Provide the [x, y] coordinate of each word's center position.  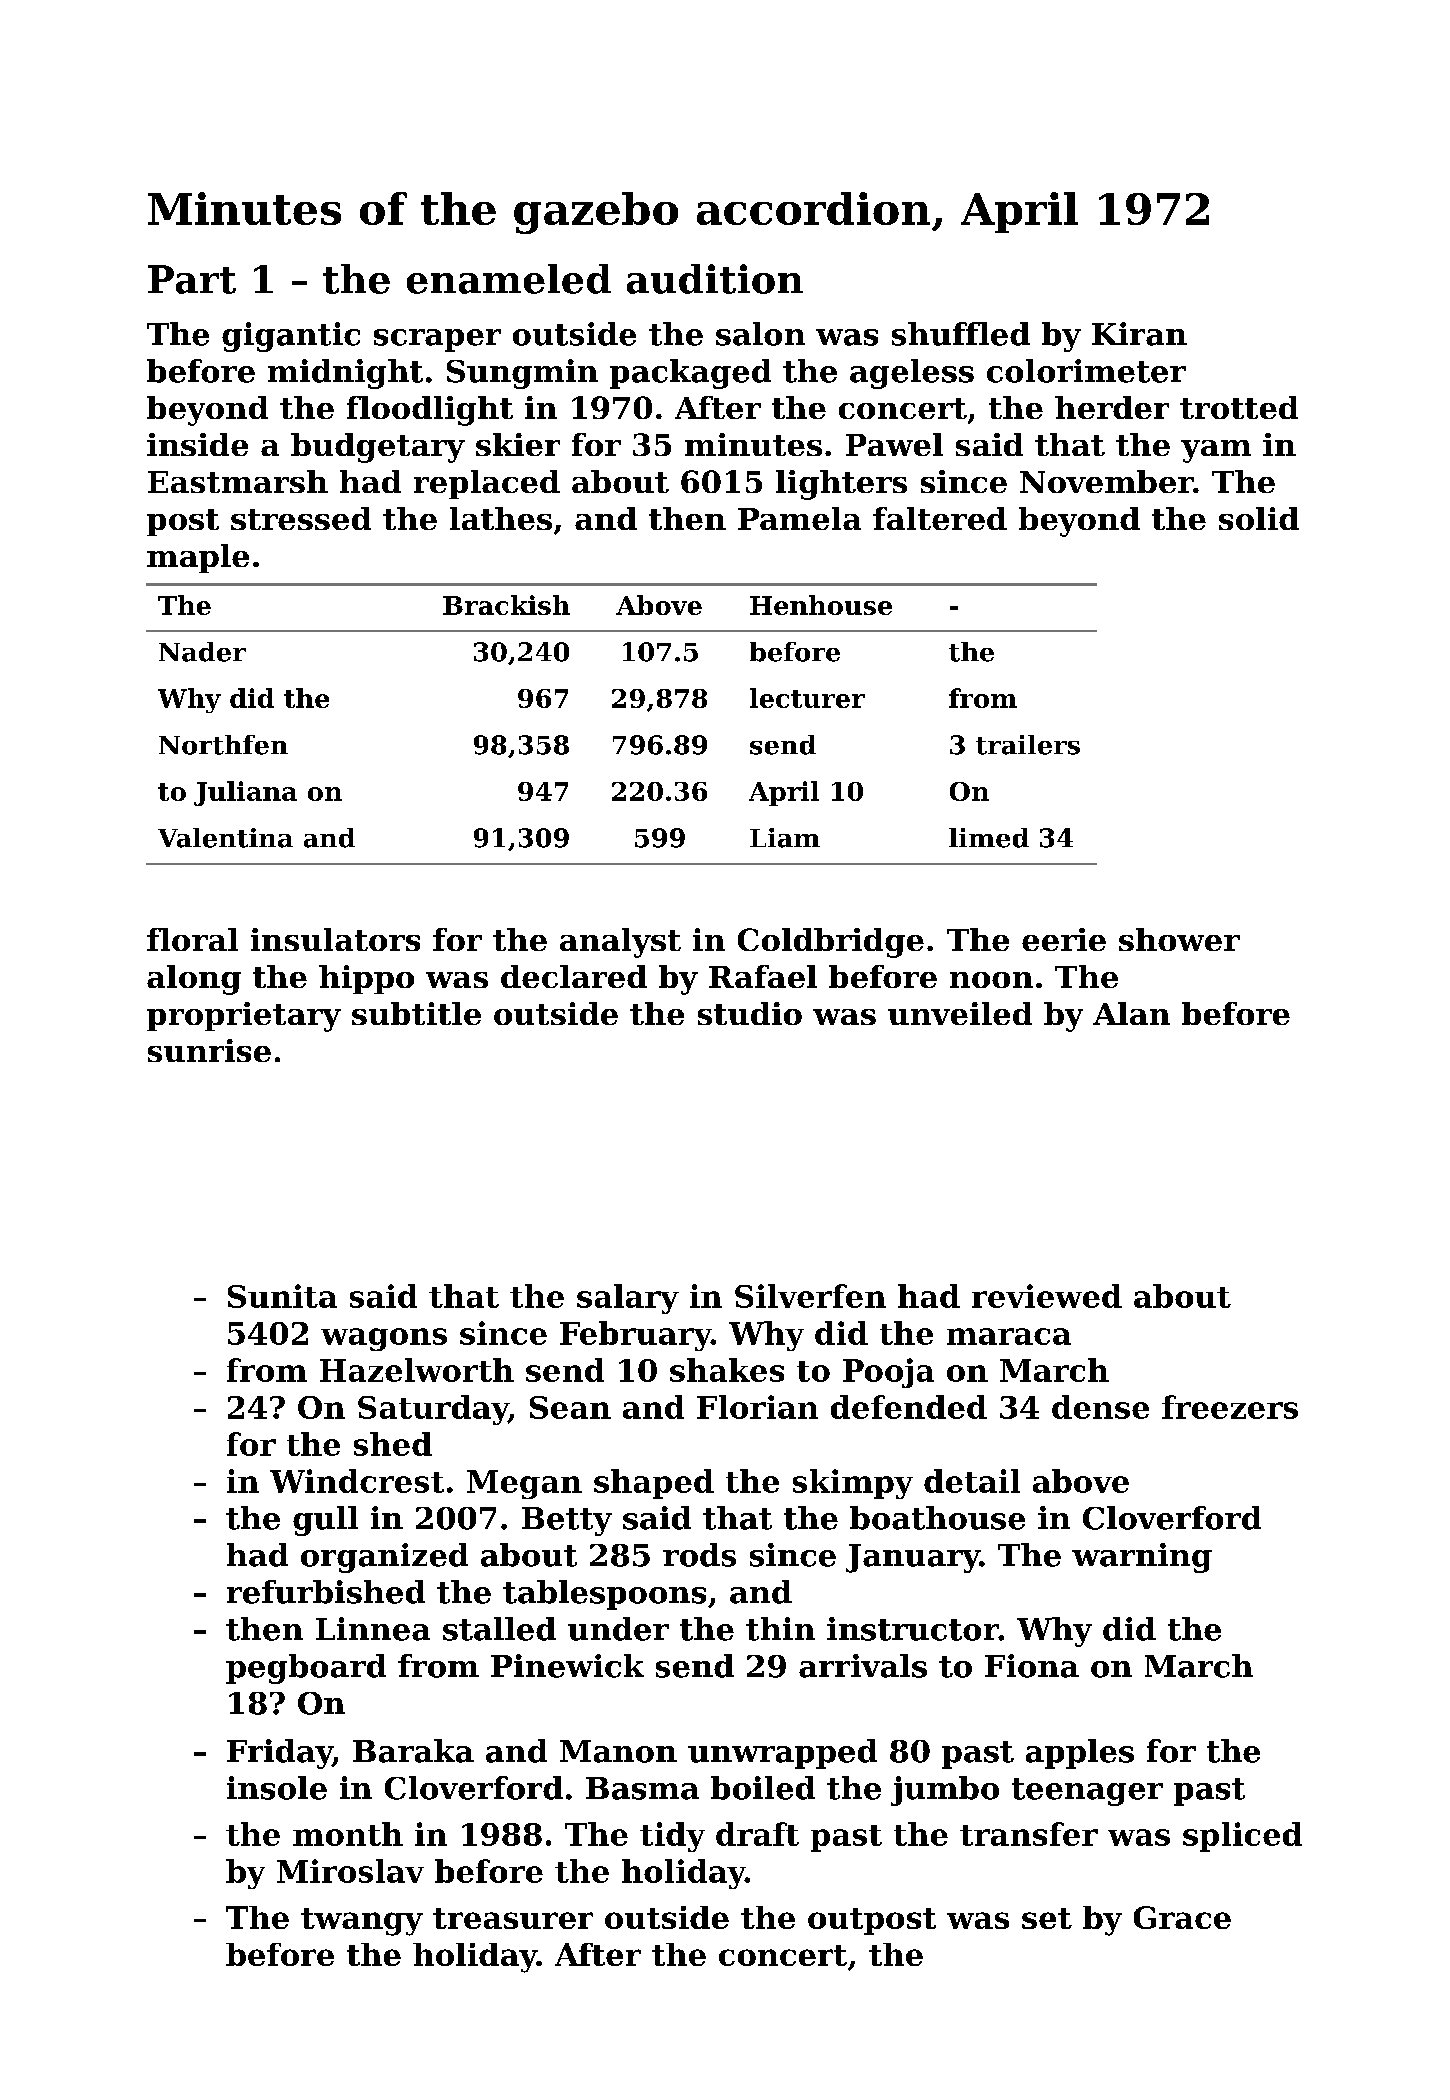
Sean [570, 1407]
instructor [913, 1629]
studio [750, 1013]
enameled [509, 279]
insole [277, 1788]
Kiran [1139, 334]
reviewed [1047, 1296]
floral [192, 939]
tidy [672, 1837]
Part [192, 279]
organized [384, 1558]
